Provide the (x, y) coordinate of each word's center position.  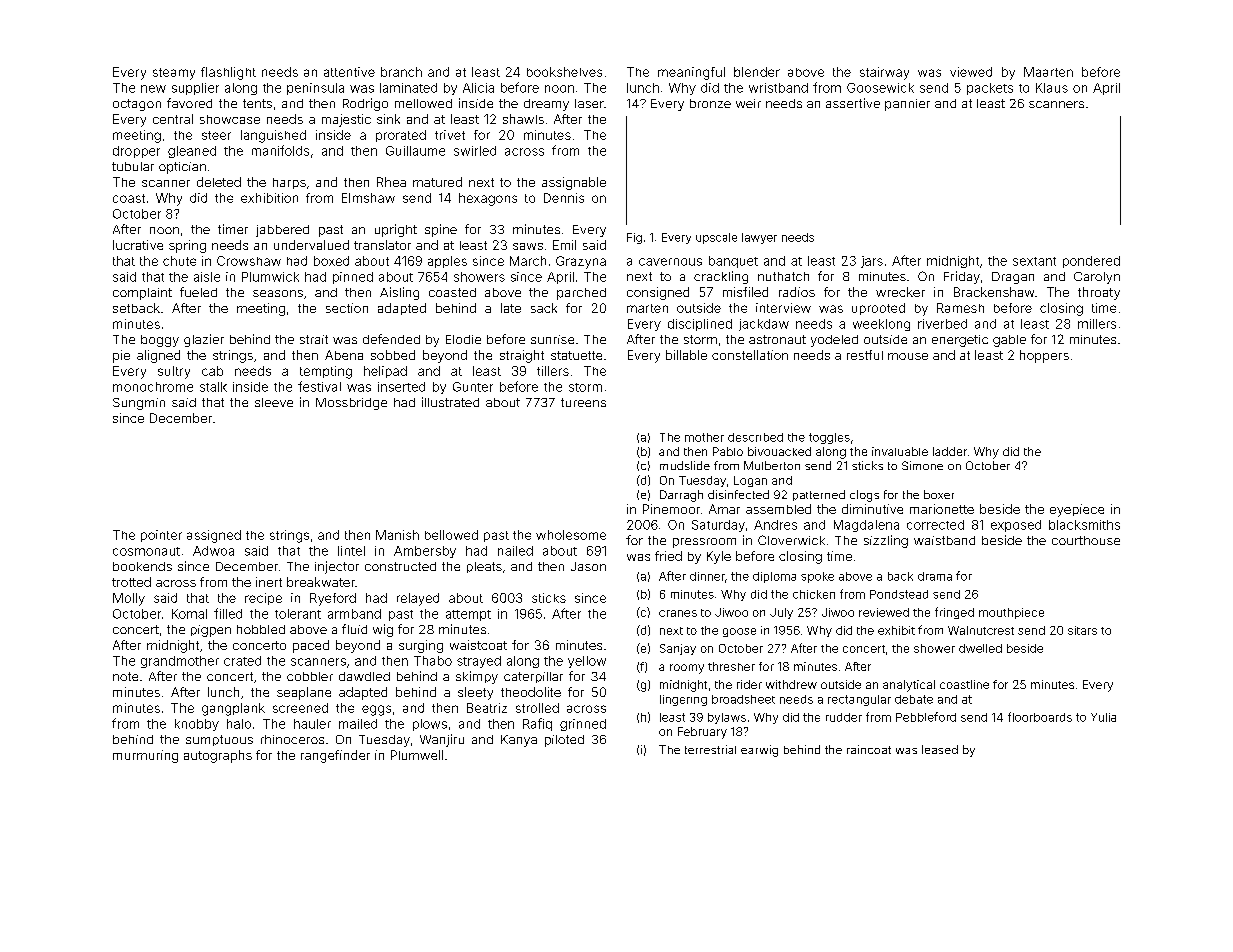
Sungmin (139, 404)
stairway (884, 73)
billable (686, 355)
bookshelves (564, 72)
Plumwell (417, 755)
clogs (864, 496)
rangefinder (335, 756)
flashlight (228, 73)
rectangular (859, 700)
